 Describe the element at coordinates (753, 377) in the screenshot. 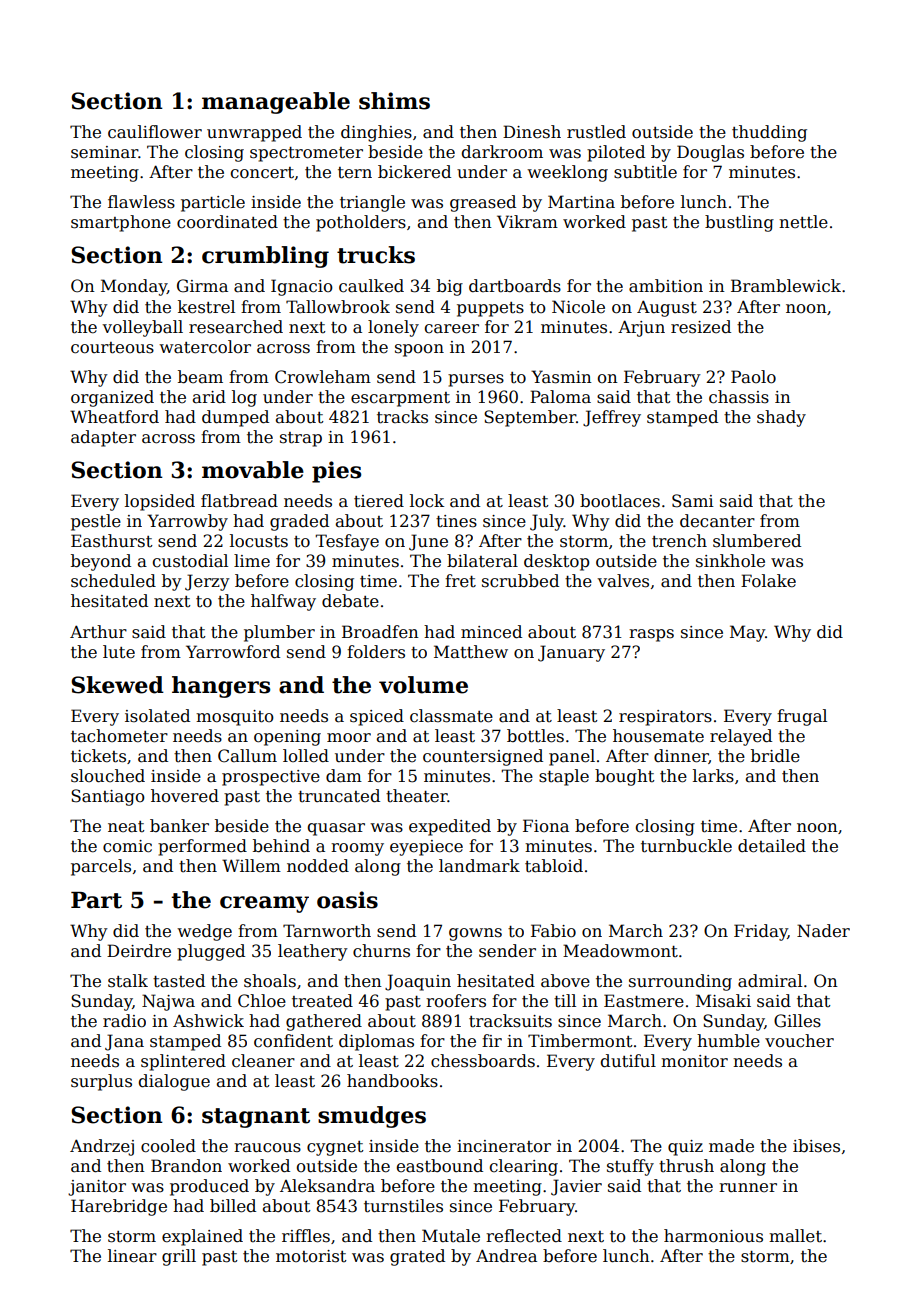

I see `Paolo` at that location.
